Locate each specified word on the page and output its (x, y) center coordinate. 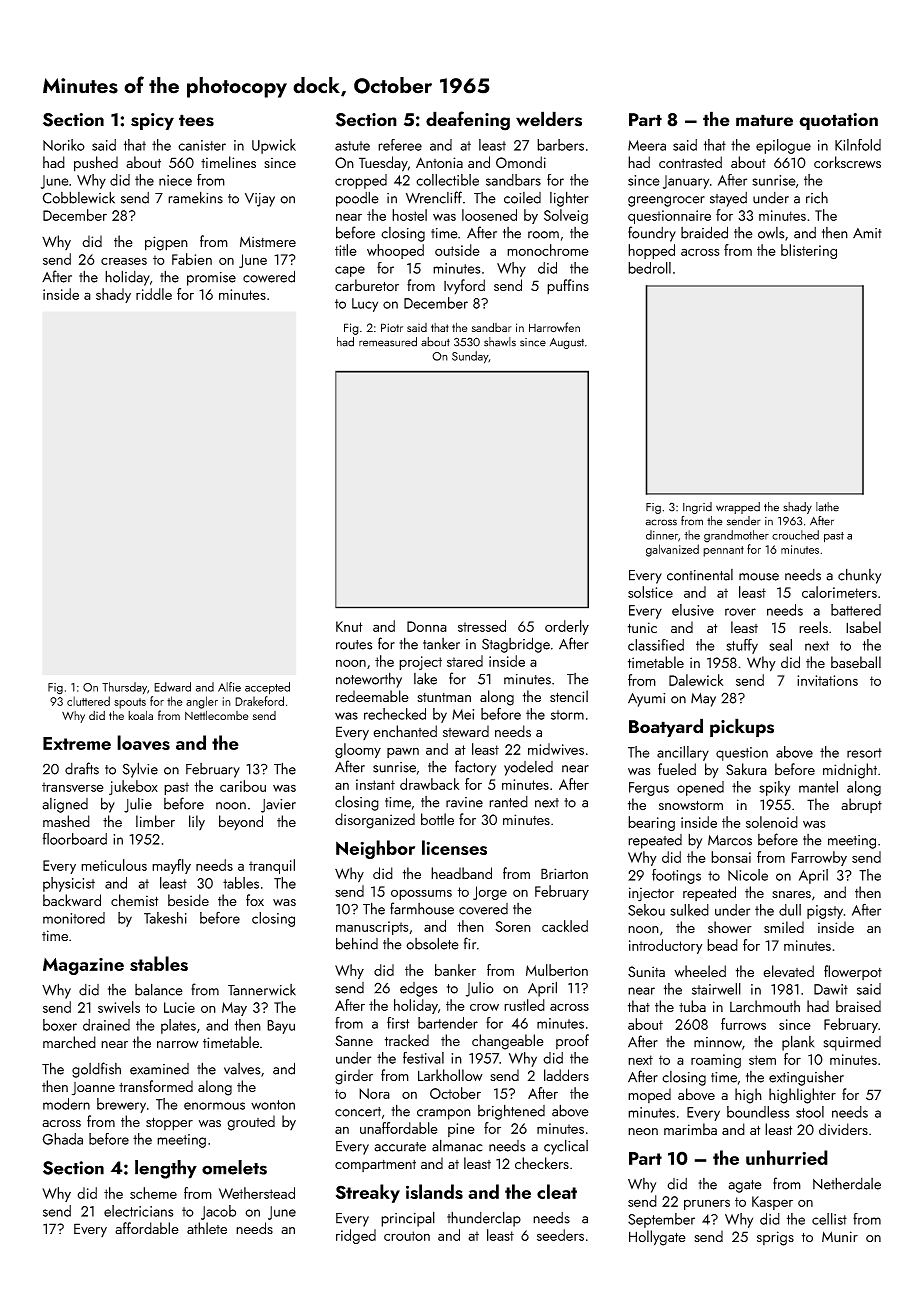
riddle (154, 294)
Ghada (62, 1139)
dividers (843, 1129)
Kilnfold (858, 145)
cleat (557, 1191)
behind (357, 943)
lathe (827, 507)
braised (858, 1006)
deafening (468, 121)
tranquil (272, 866)
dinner (662, 535)
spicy (152, 121)
